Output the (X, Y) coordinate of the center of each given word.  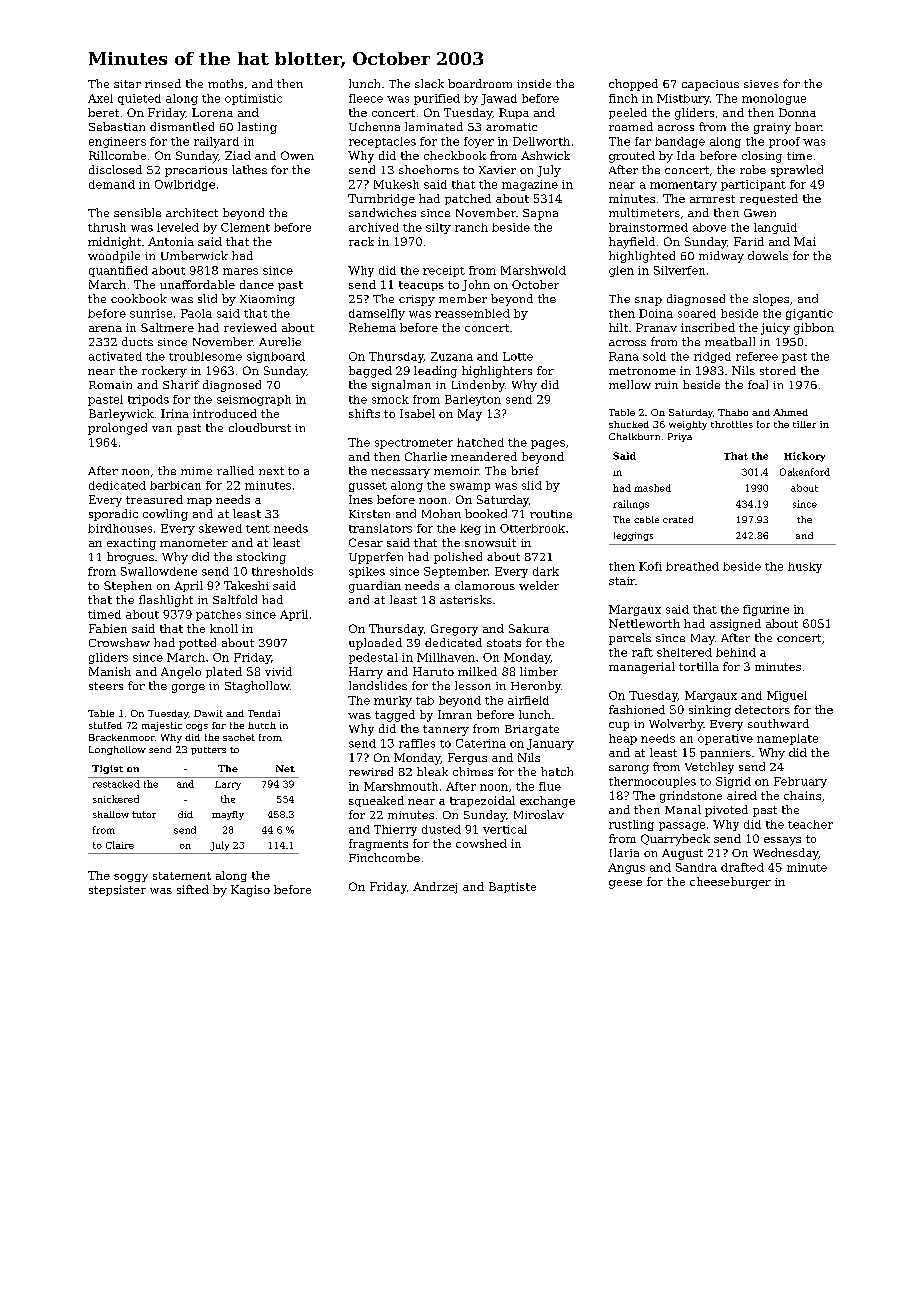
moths (225, 83)
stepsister (117, 890)
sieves (761, 84)
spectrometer (414, 444)
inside (534, 83)
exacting (131, 544)
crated (678, 519)
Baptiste (512, 887)
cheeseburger (730, 883)
